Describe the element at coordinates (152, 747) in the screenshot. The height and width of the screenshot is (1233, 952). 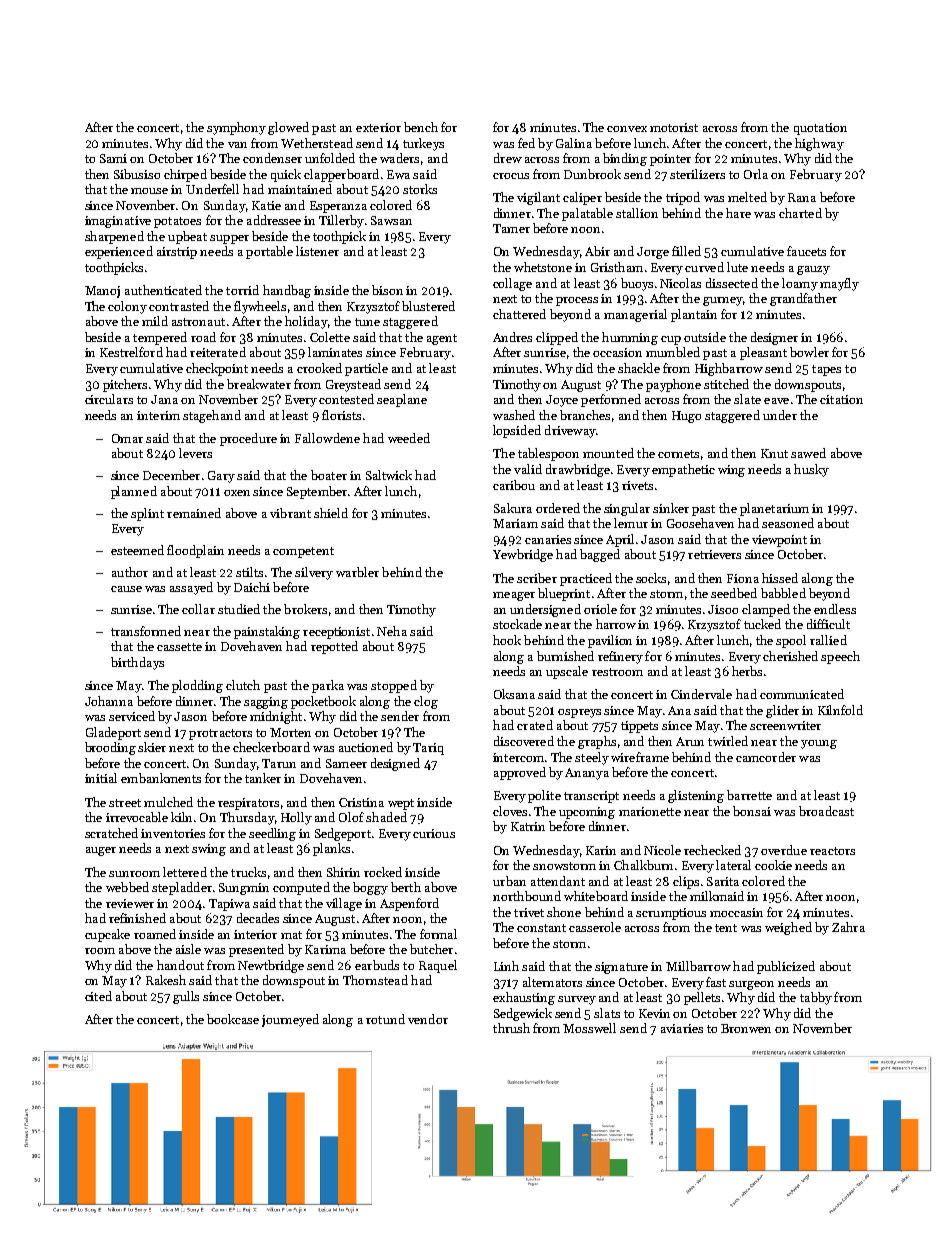
I see `skier` at that location.
